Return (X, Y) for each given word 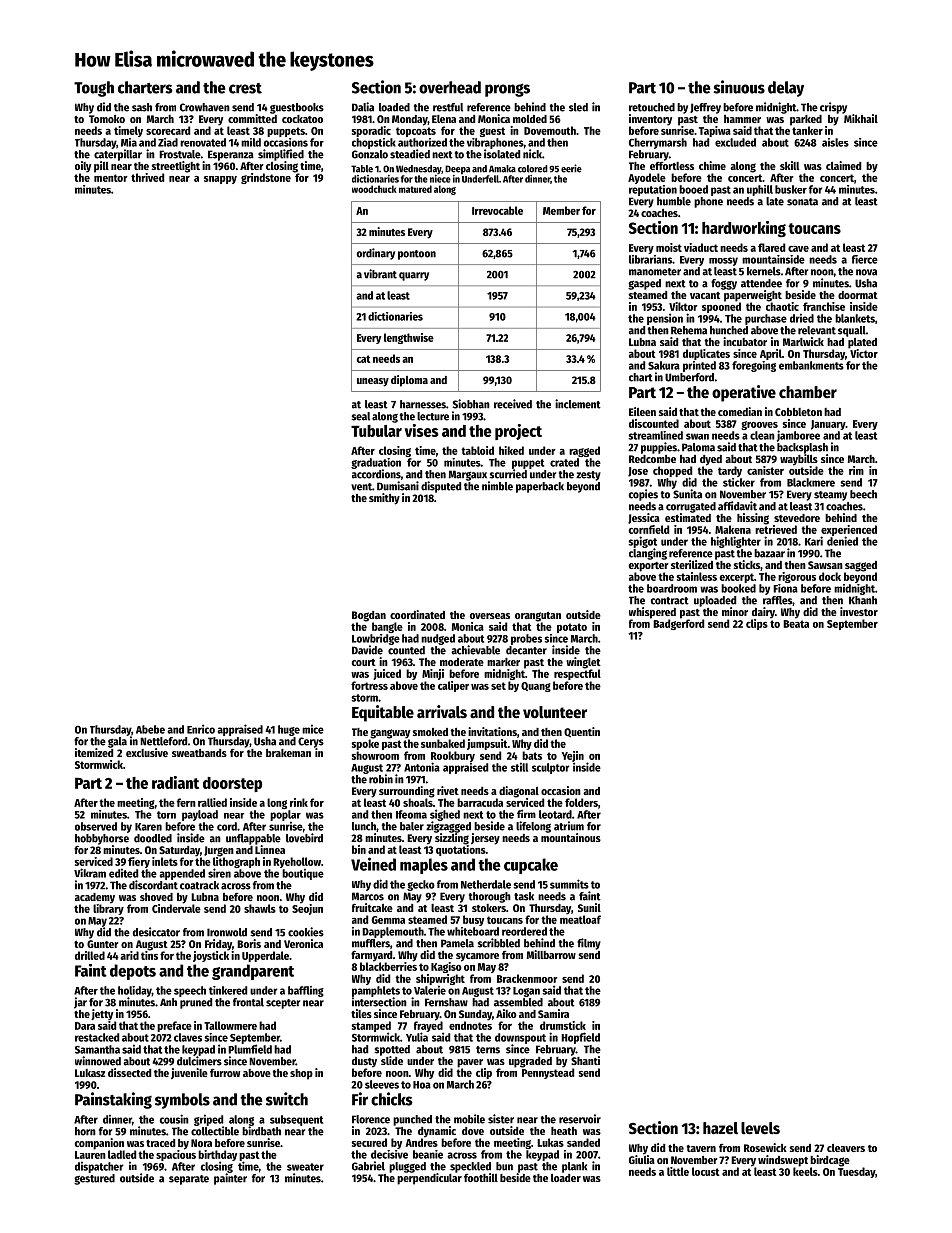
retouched (652, 107)
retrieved (776, 529)
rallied (212, 802)
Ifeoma (411, 814)
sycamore (477, 957)
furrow (225, 1073)
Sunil (589, 907)
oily (83, 167)
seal (360, 416)
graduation (376, 463)
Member (561, 210)
